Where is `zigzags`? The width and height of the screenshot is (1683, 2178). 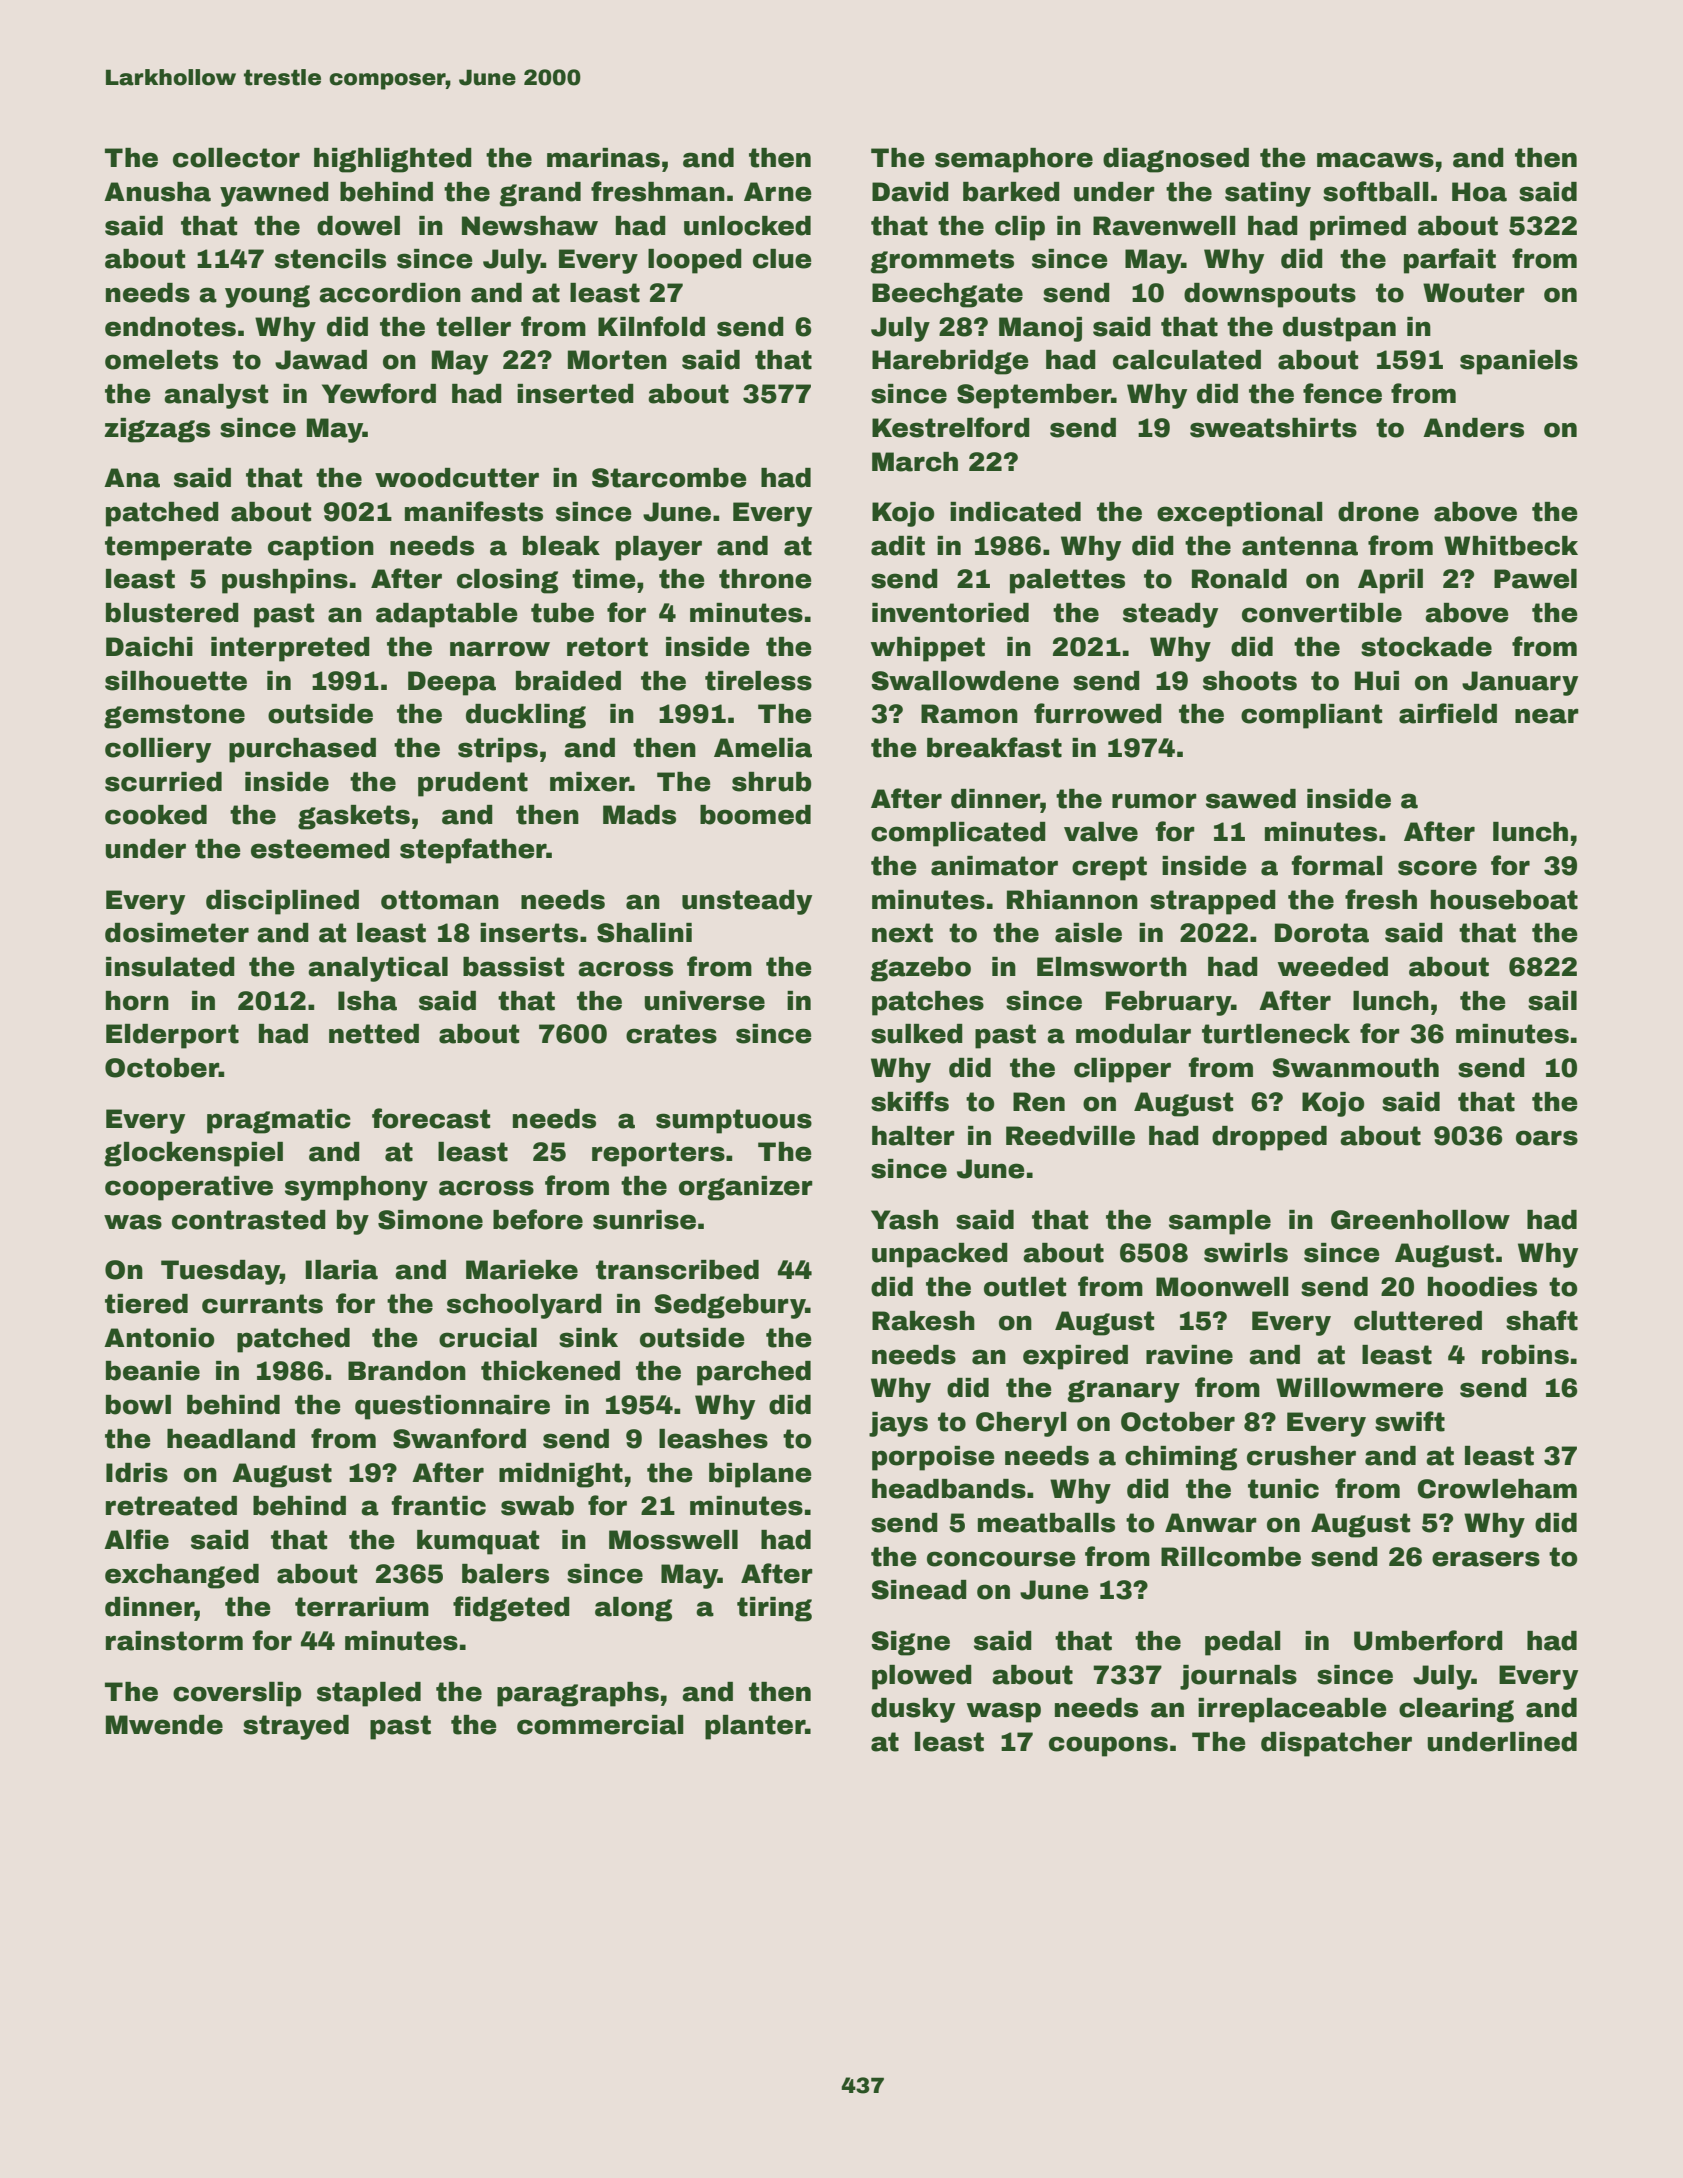 zigzags is located at coordinates (157, 430).
